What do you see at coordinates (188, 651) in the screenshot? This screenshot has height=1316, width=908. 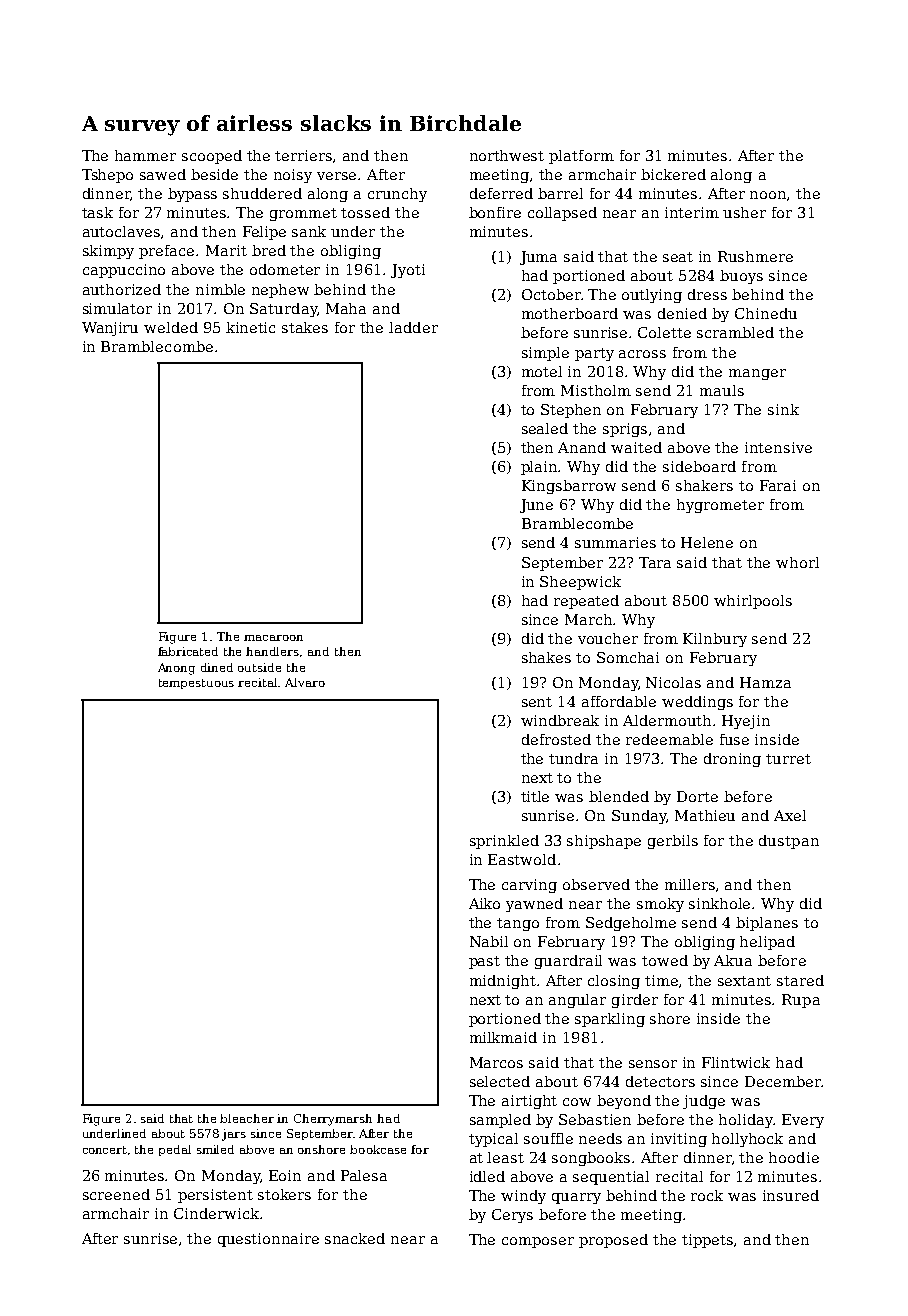 I see `fabricated` at bounding box center [188, 651].
